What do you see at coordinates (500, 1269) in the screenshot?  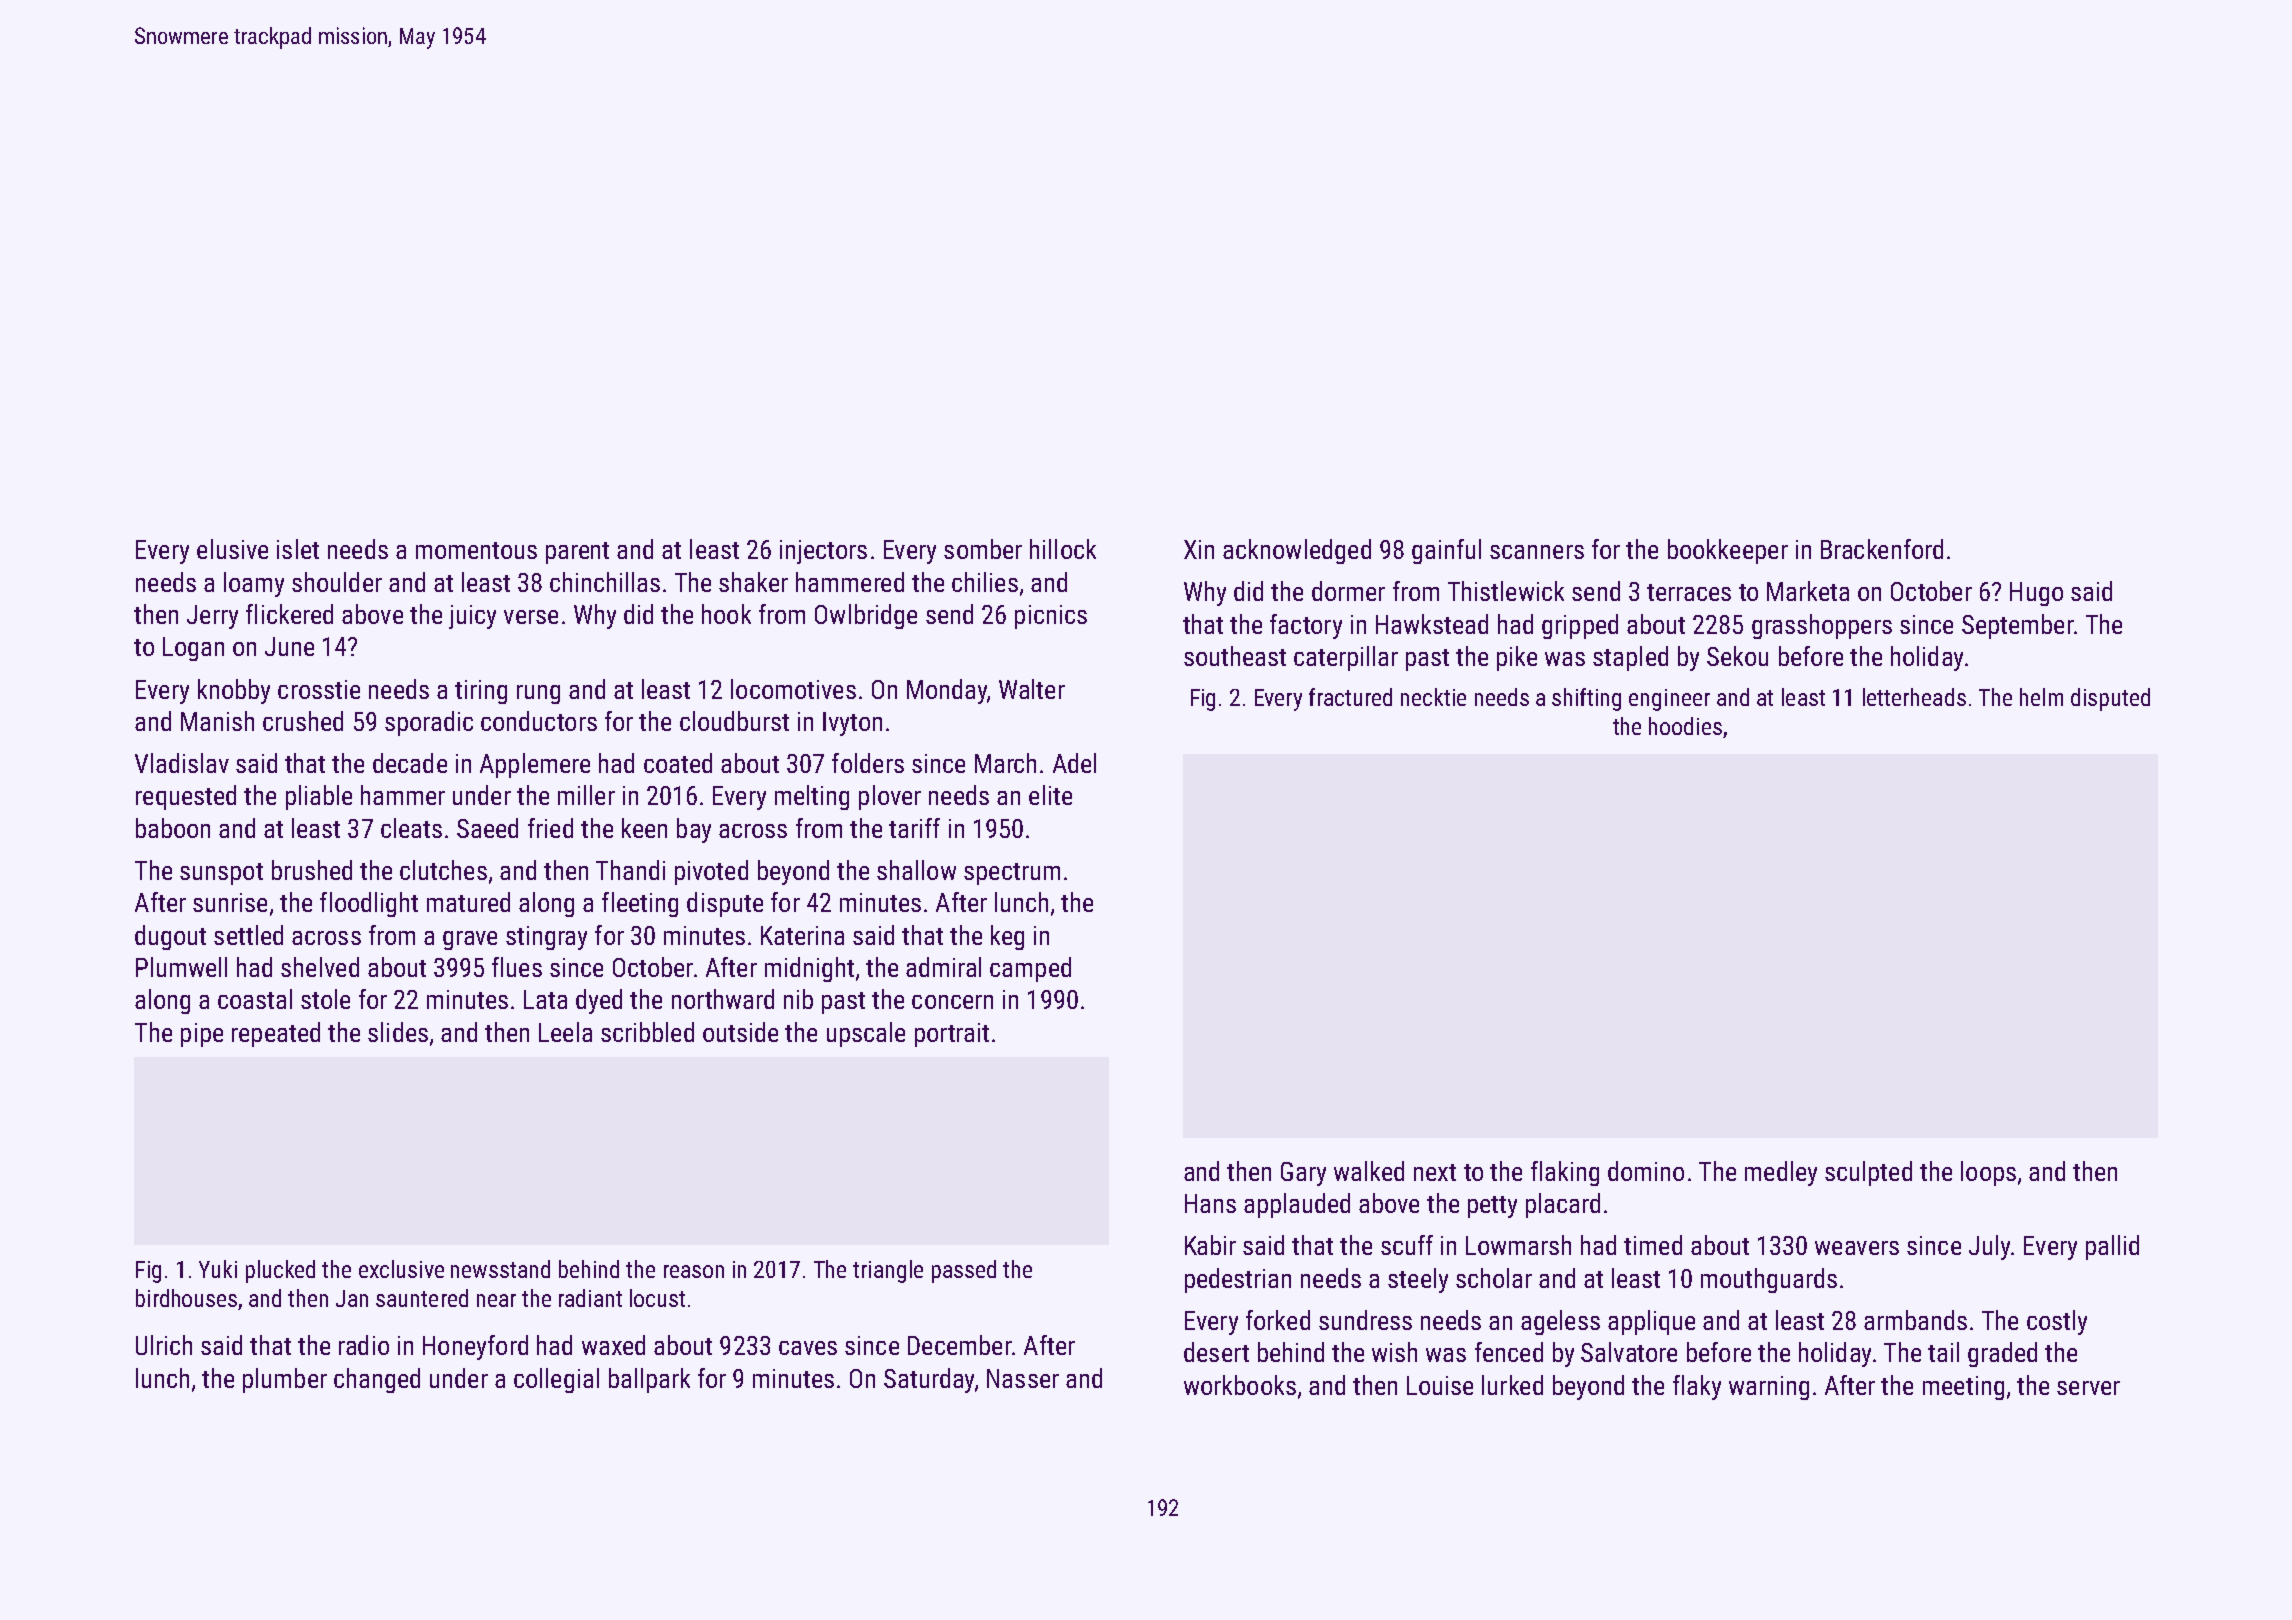 I see `newsstand` at bounding box center [500, 1269].
